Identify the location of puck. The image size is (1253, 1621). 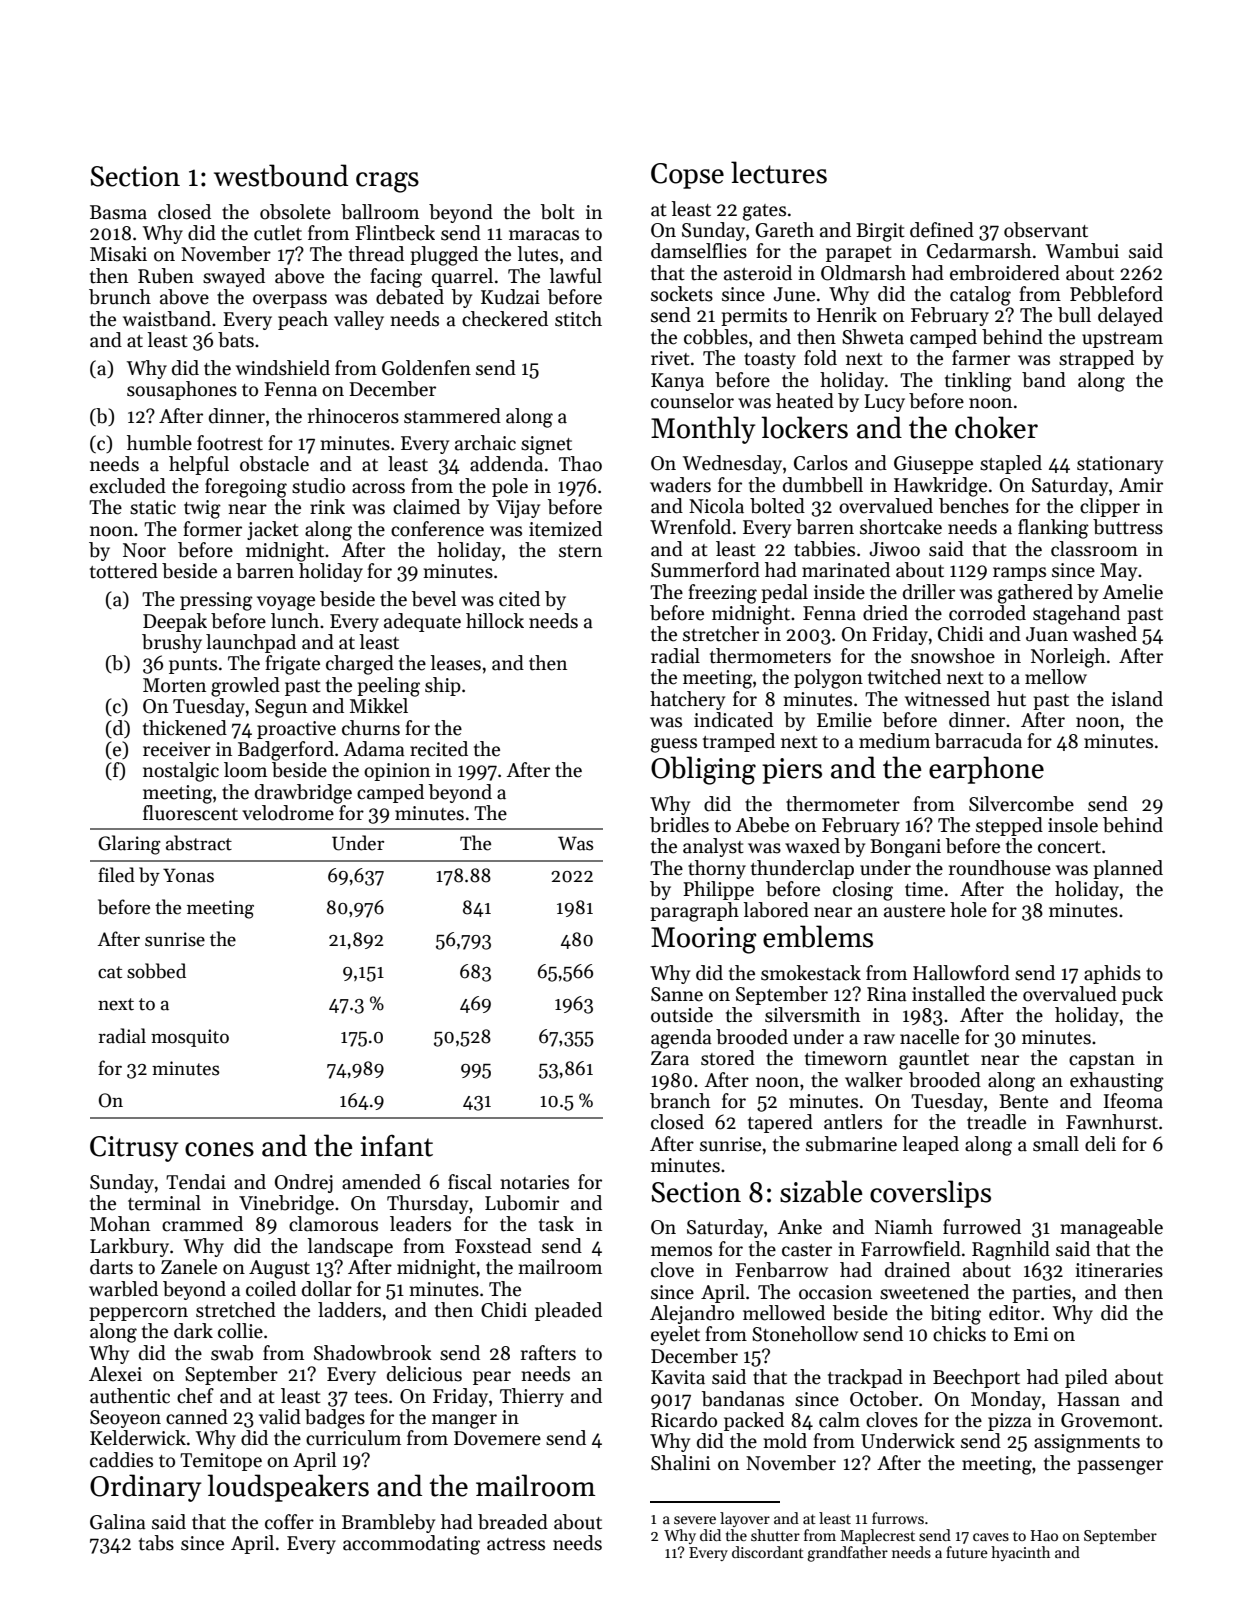
(1142, 995).
